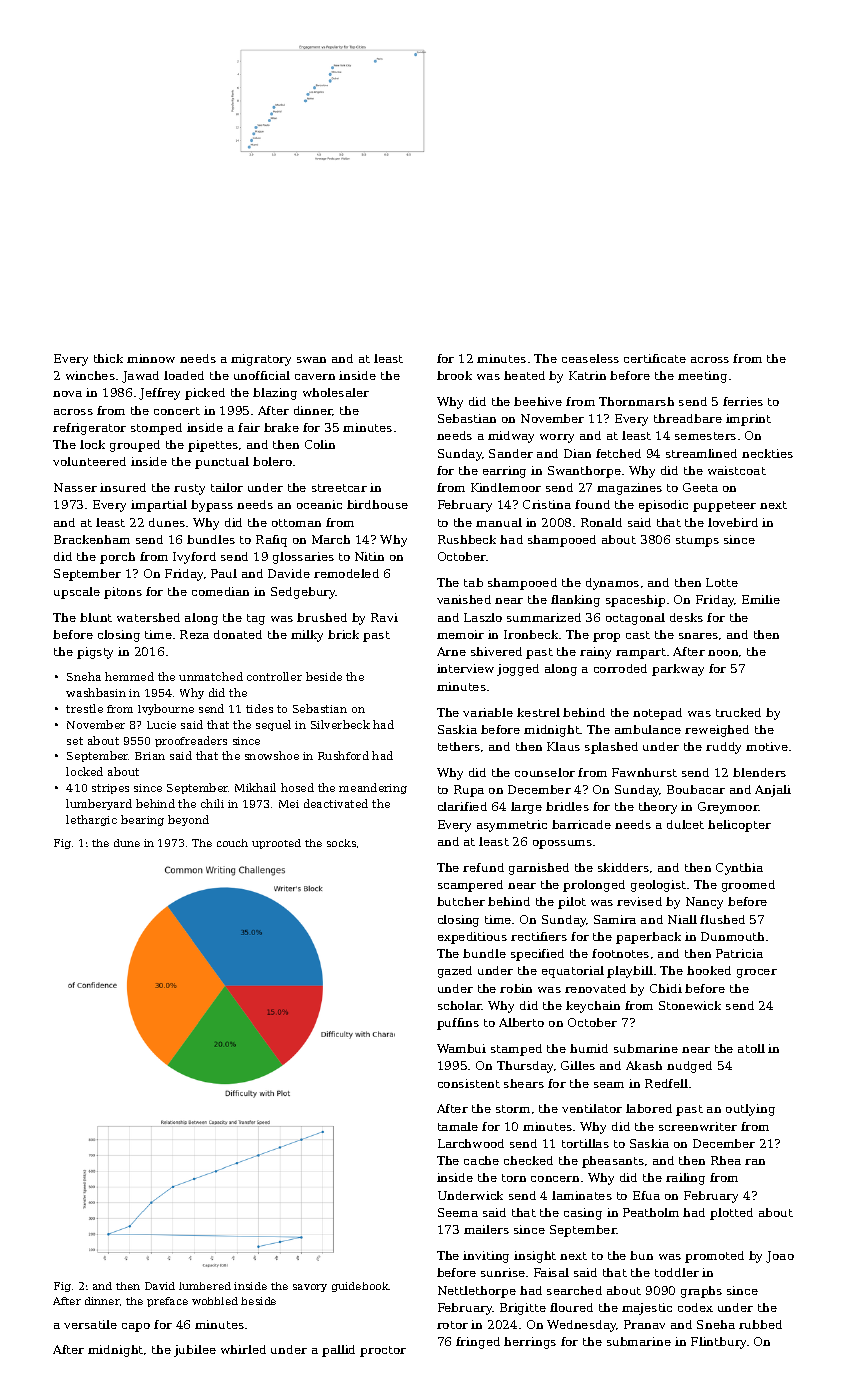 The width and height of the page is (849, 1400). What do you see at coordinates (761, 599) in the page?
I see `Emilie` at bounding box center [761, 599].
